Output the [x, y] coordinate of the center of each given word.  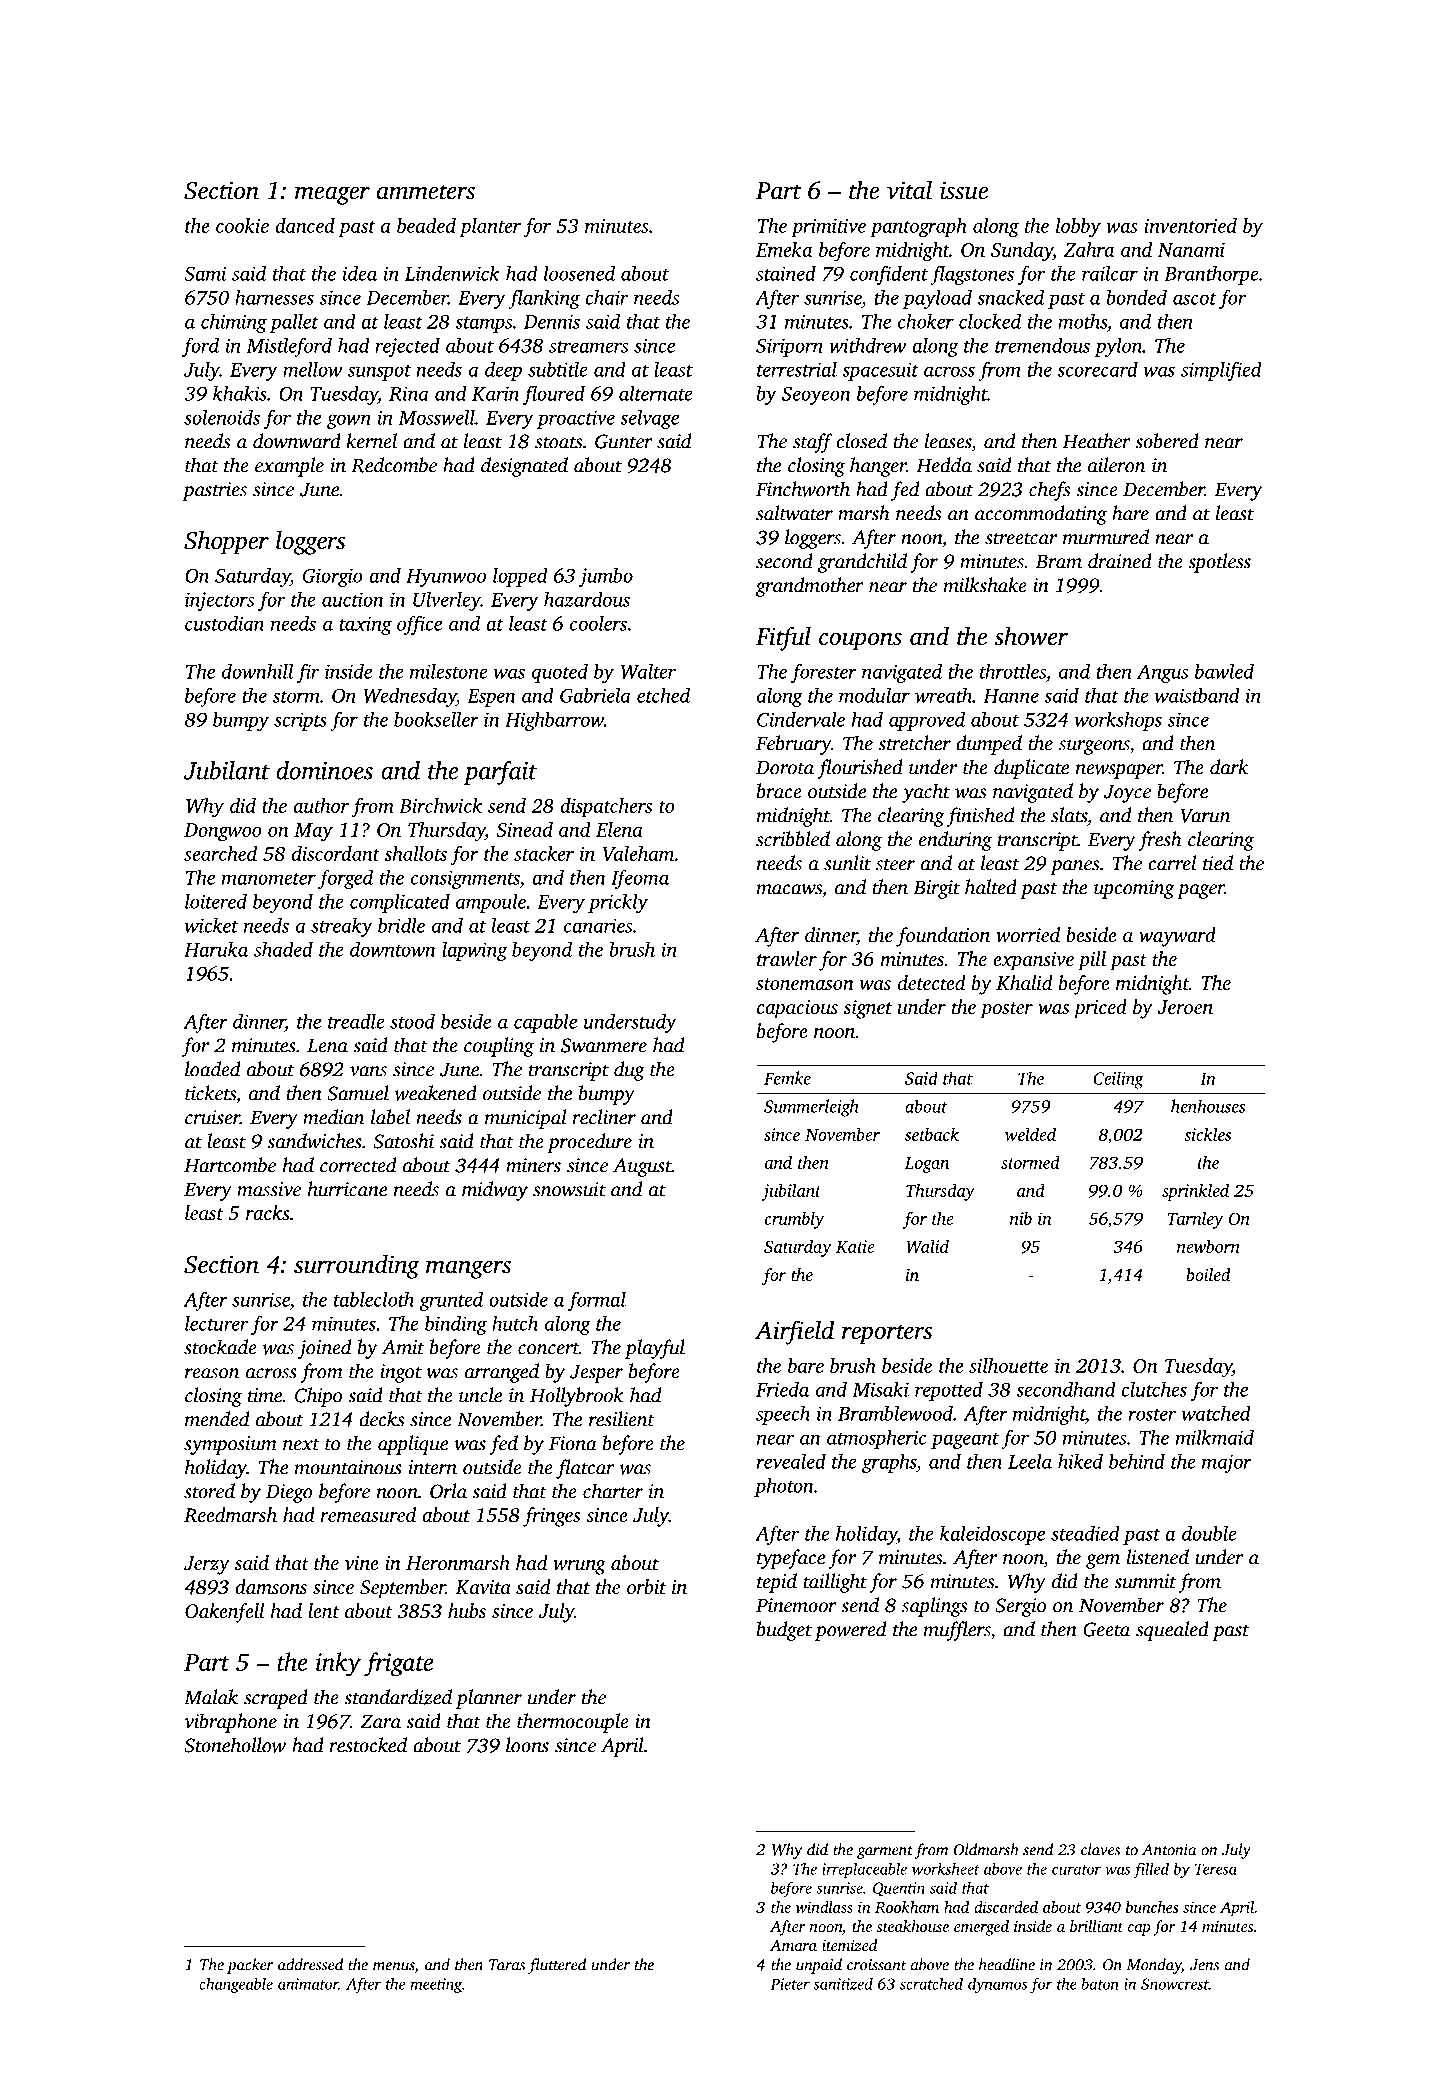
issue [964, 190]
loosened [579, 273]
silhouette [1008, 1365]
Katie [855, 1246]
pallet [294, 323]
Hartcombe [230, 1165]
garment [885, 1852]
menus [394, 1967]
